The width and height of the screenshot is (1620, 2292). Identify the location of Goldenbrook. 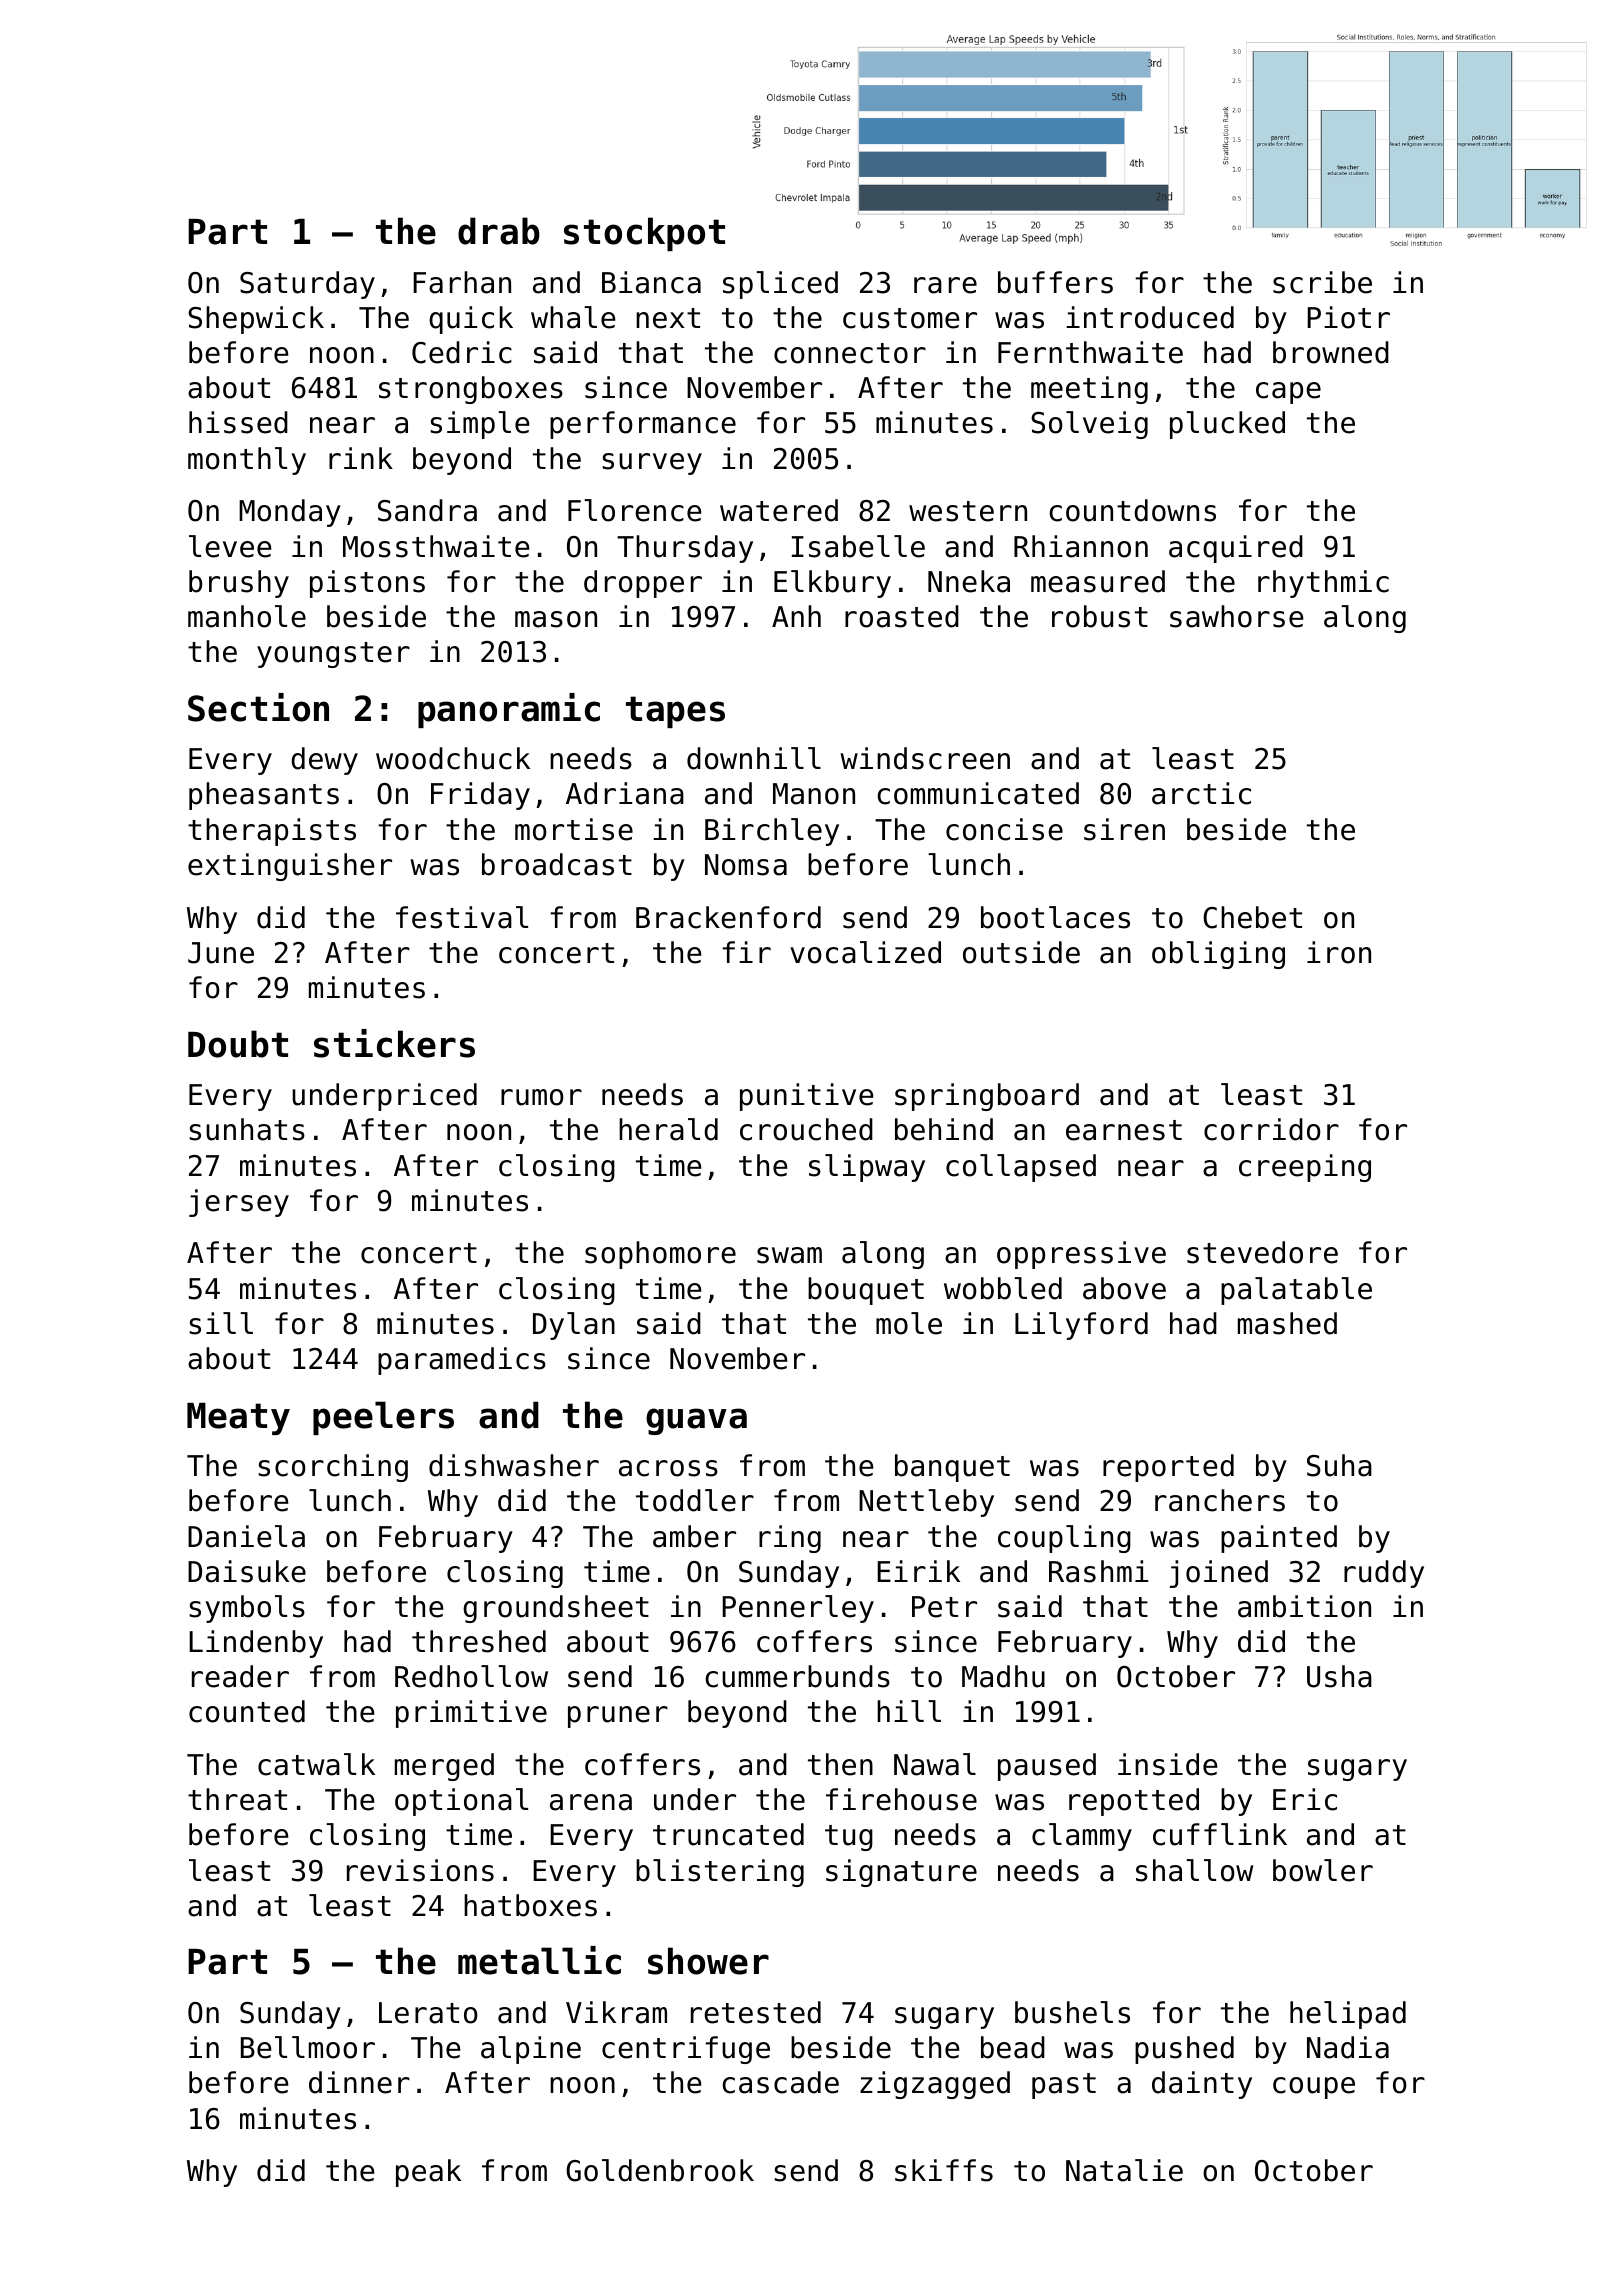
(660, 2170).
